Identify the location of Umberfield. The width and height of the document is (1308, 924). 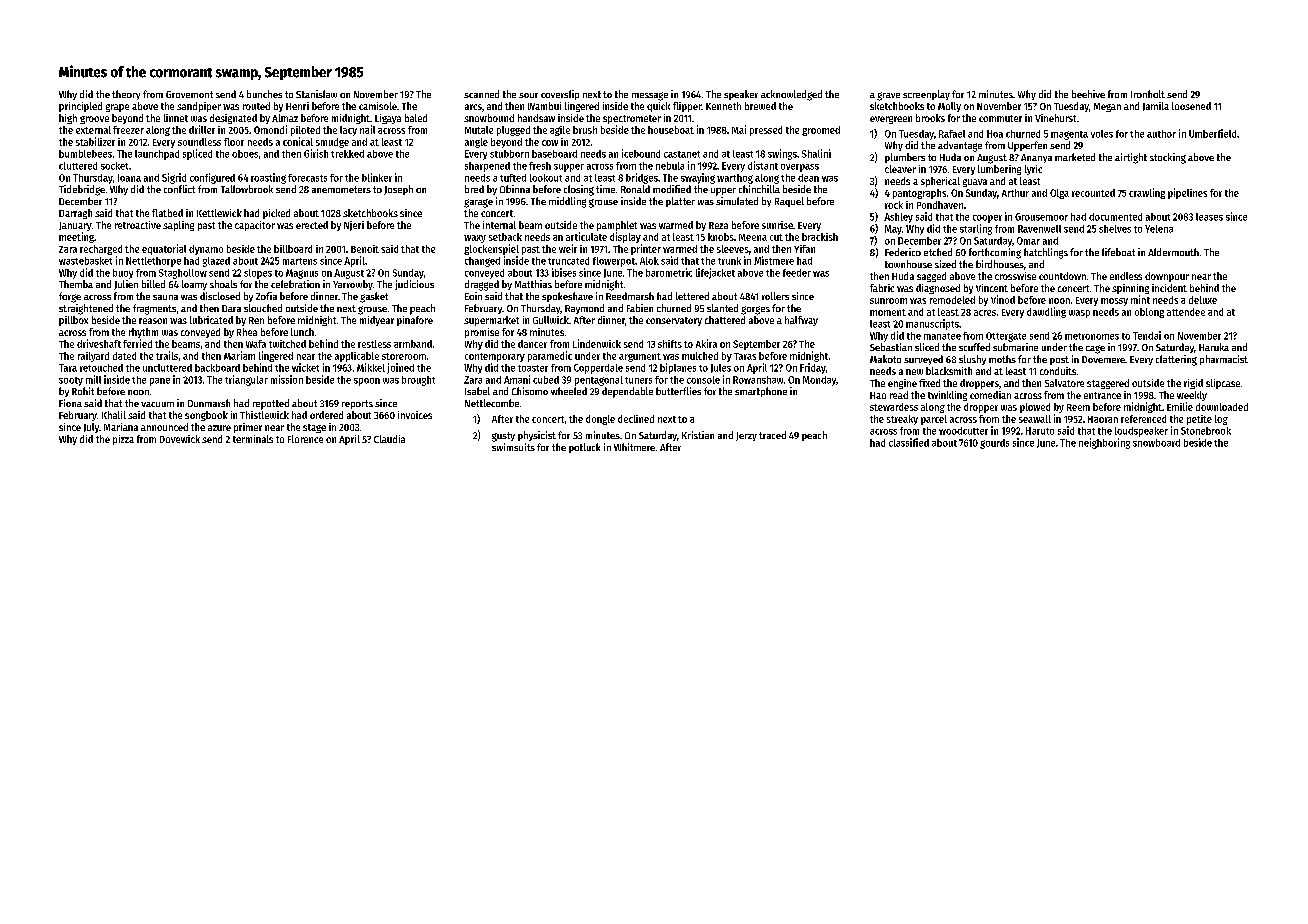
(1212, 133).
